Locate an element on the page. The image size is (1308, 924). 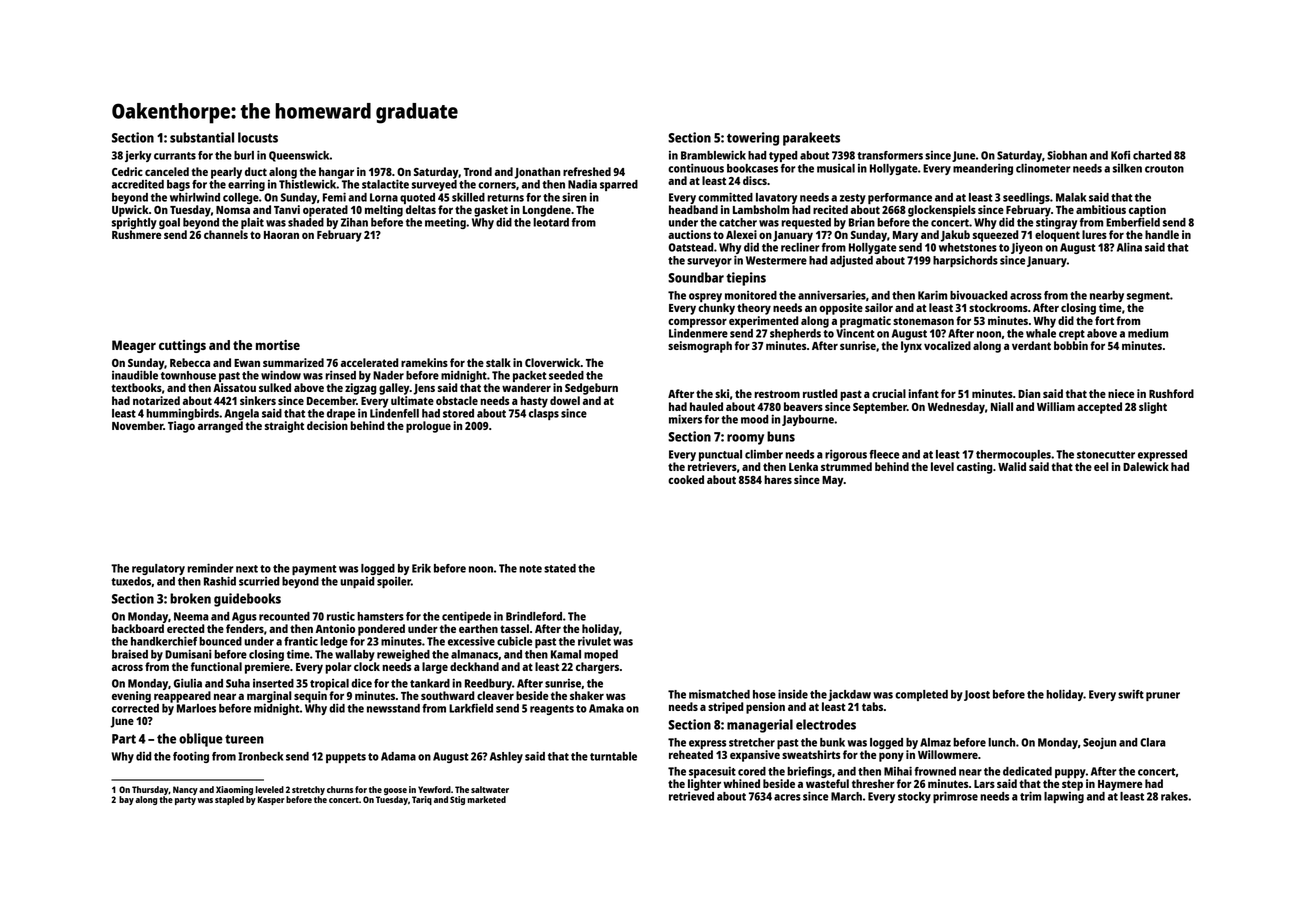
large is located at coordinates (435, 668).
